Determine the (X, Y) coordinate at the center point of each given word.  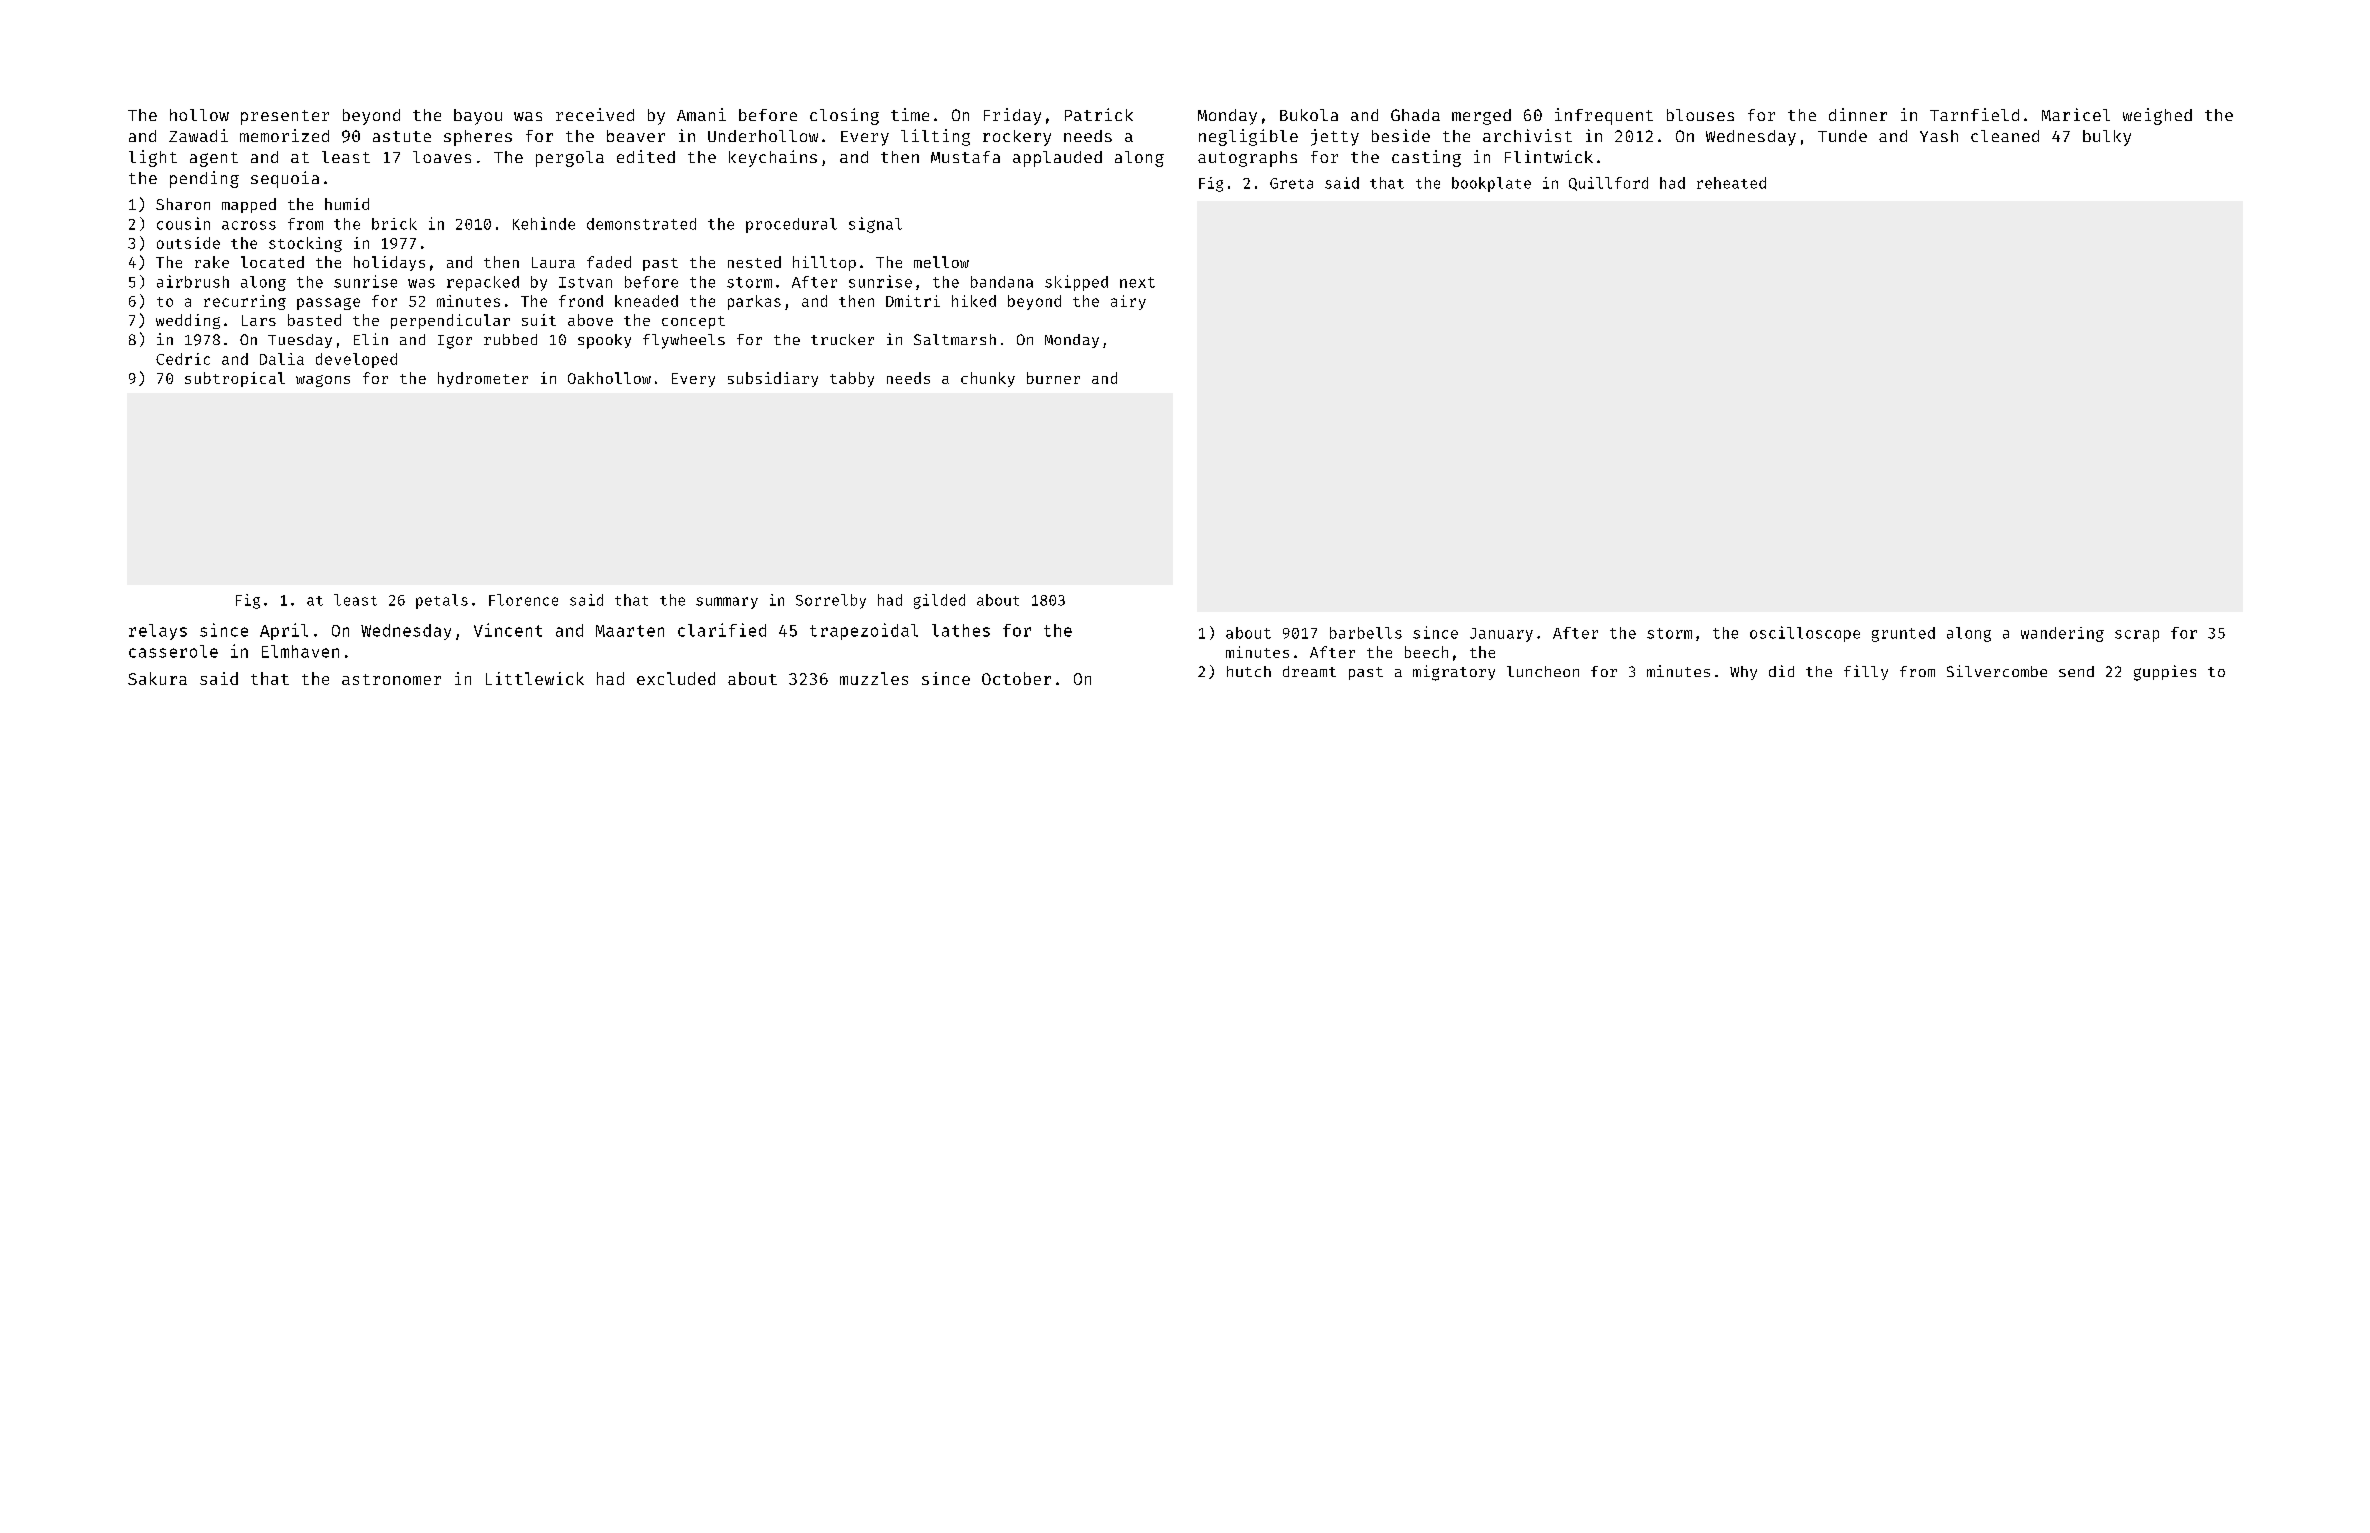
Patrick (1099, 114)
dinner (1858, 114)
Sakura (157, 678)
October (1016, 678)
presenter (285, 117)
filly (1866, 672)
